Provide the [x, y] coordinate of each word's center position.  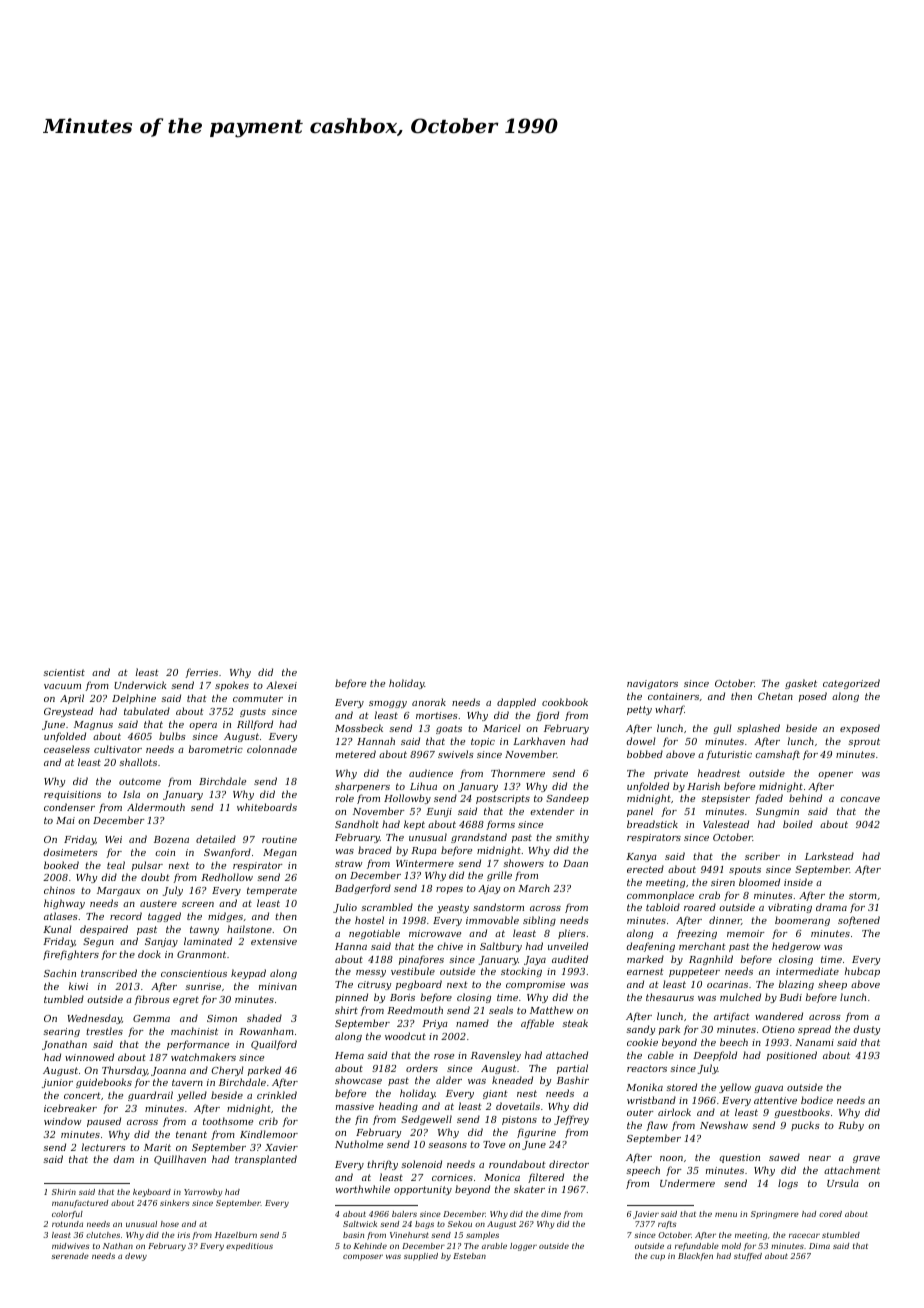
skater [529, 1189]
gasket [801, 684]
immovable [492, 920]
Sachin [60, 973]
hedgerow [796, 947]
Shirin [64, 1192]
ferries [201, 673]
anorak [429, 702]
